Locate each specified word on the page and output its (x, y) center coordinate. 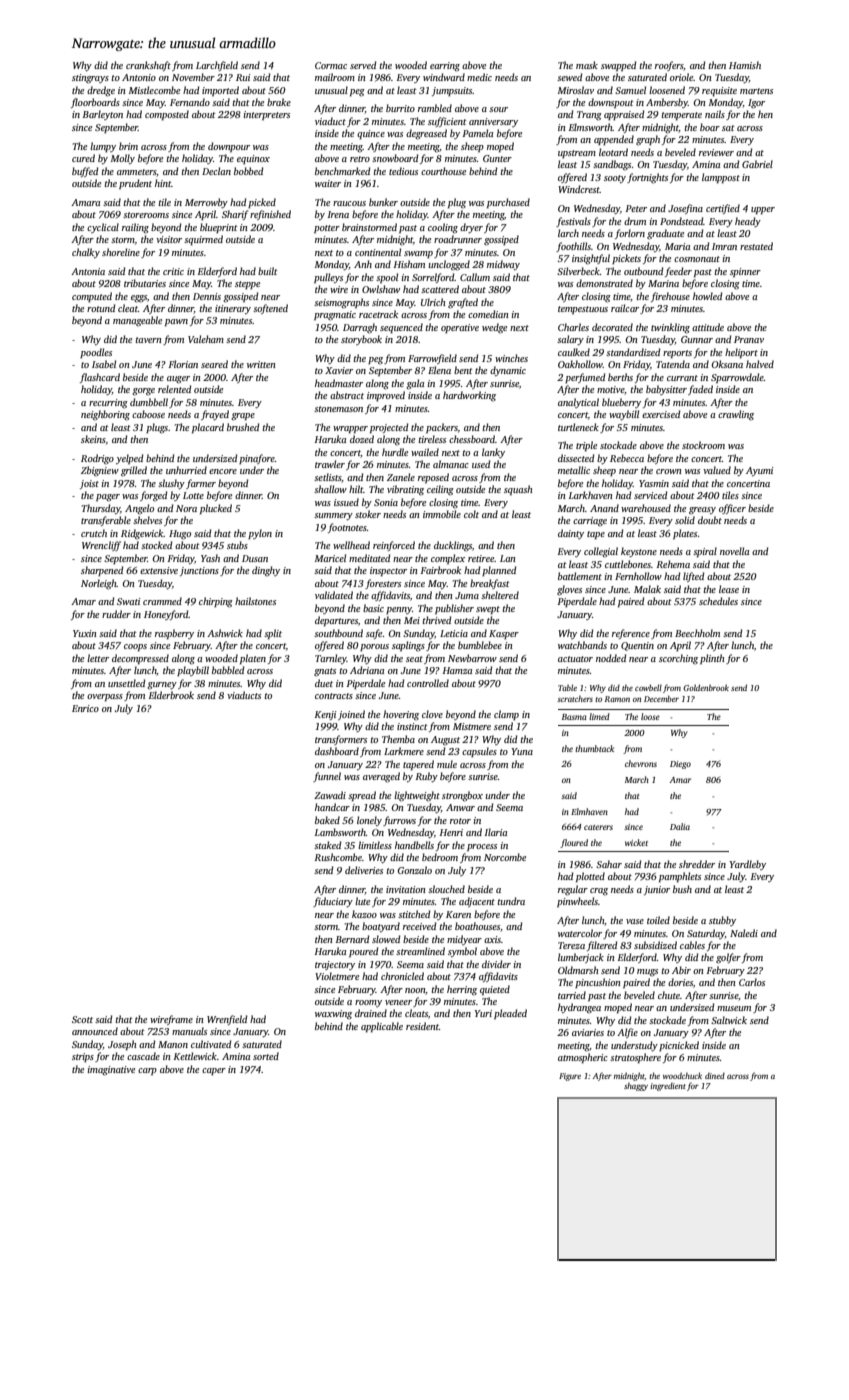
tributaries (145, 283)
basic (373, 608)
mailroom (335, 77)
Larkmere (404, 751)
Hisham (409, 264)
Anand (604, 508)
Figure (570, 1077)
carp (147, 1071)
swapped (618, 66)
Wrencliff (101, 546)
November (193, 77)
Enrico (85, 708)
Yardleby (747, 865)
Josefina (685, 209)
